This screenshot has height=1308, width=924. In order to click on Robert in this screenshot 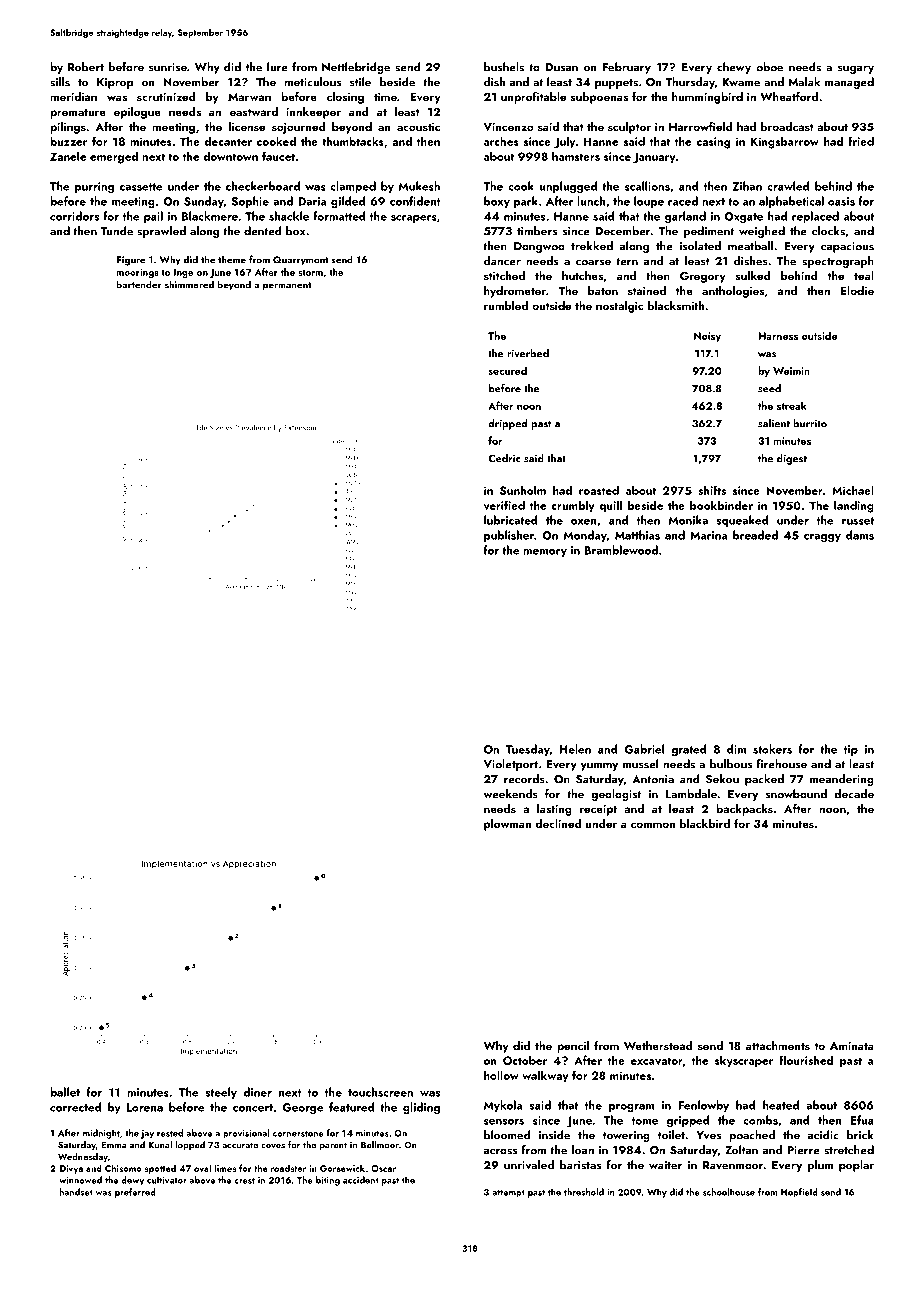, I will do `click(86, 67)`.
